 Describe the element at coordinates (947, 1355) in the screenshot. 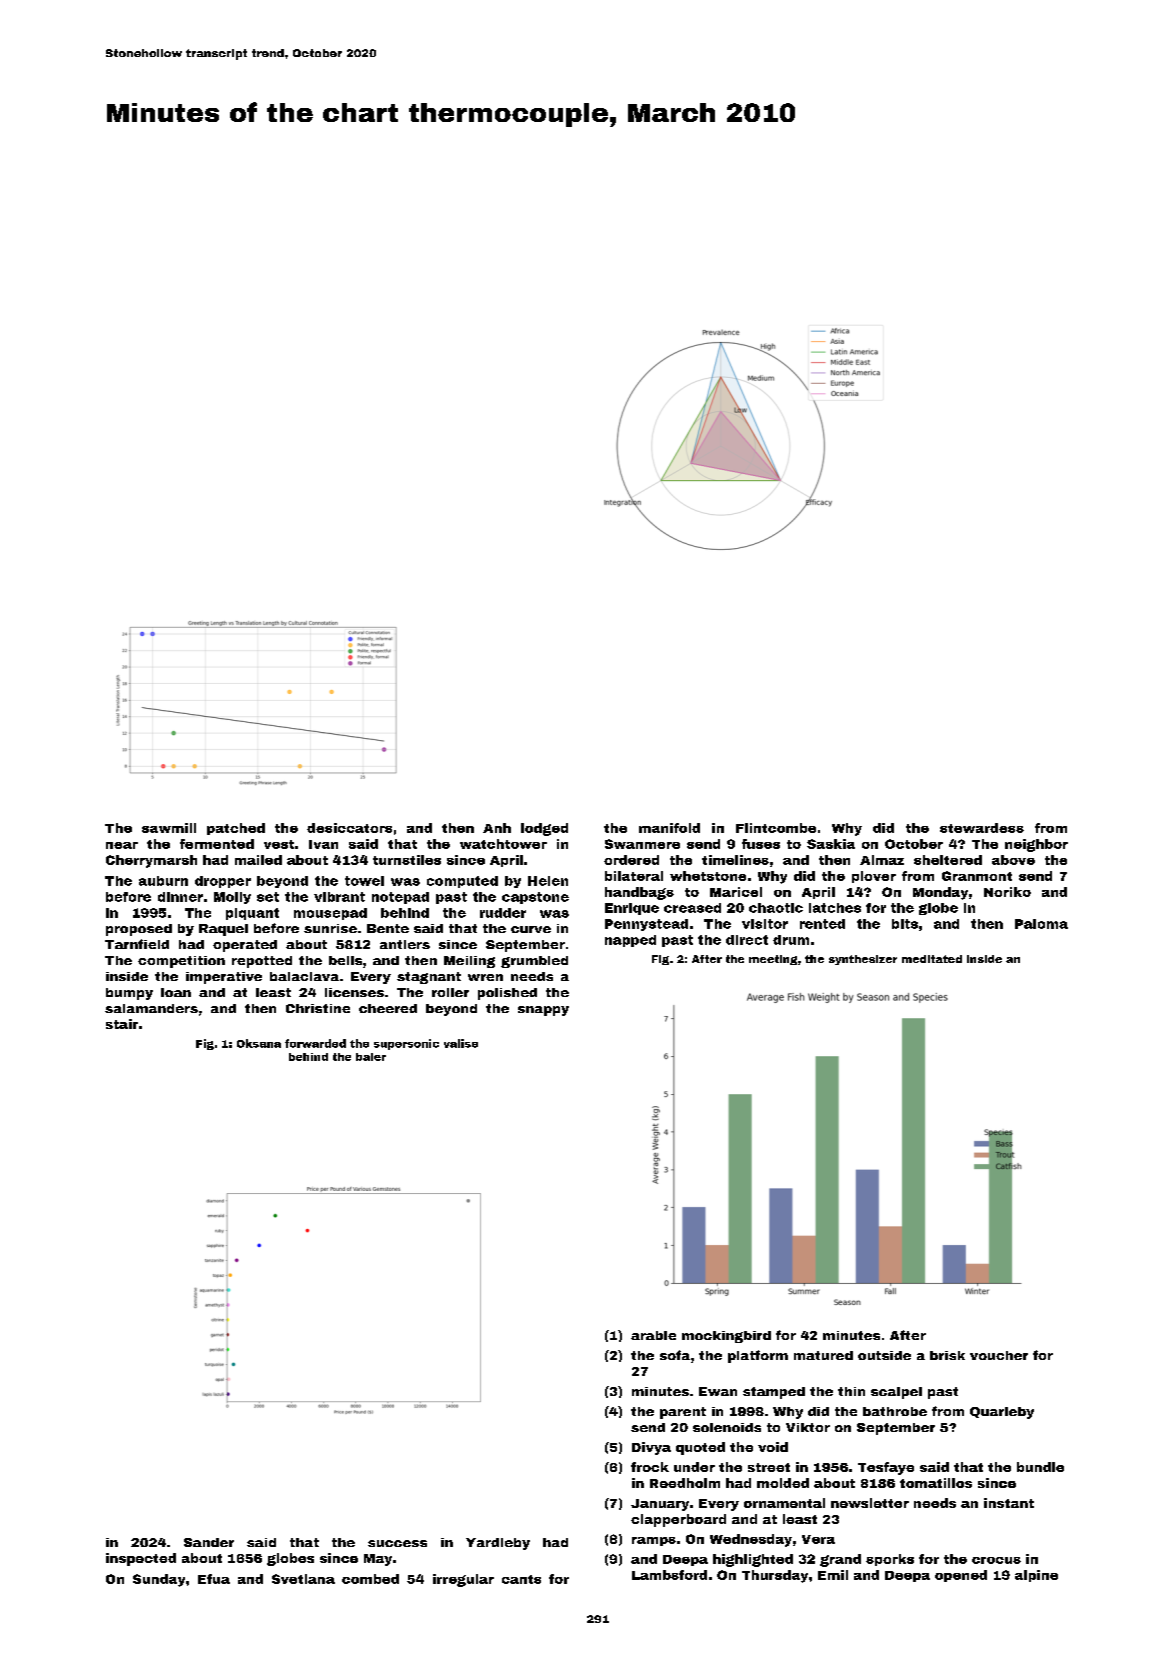

I see `brisk` at that location.
